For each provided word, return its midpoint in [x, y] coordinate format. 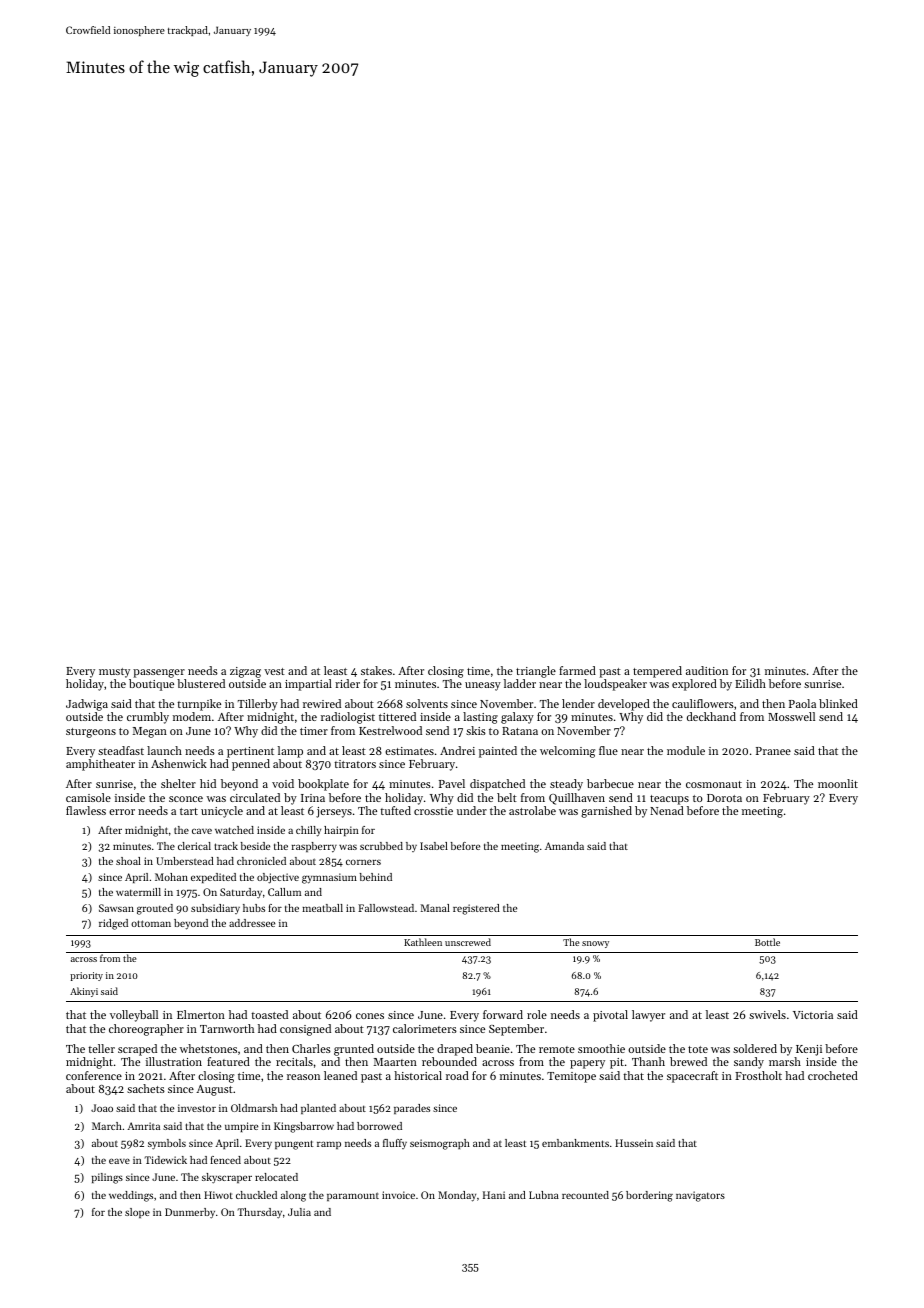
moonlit [838, 783]
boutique [151, 685]
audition [707, 670]
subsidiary [215, 909]
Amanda [564, 846]
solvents [427, 703]
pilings [107, 1178]
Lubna [544, 1195]
